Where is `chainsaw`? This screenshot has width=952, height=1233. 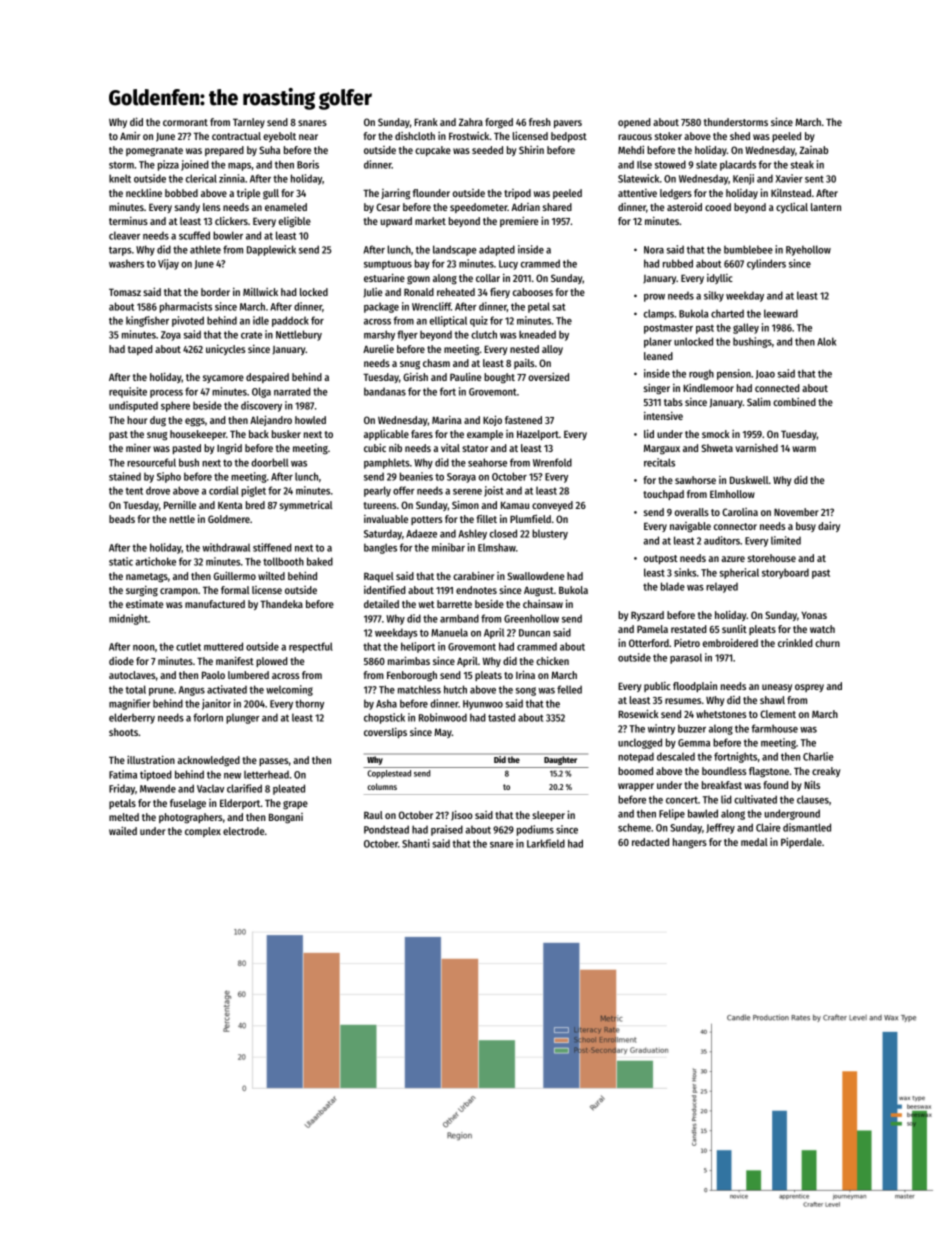 chainsaw is located at coordinates (543, 603).
